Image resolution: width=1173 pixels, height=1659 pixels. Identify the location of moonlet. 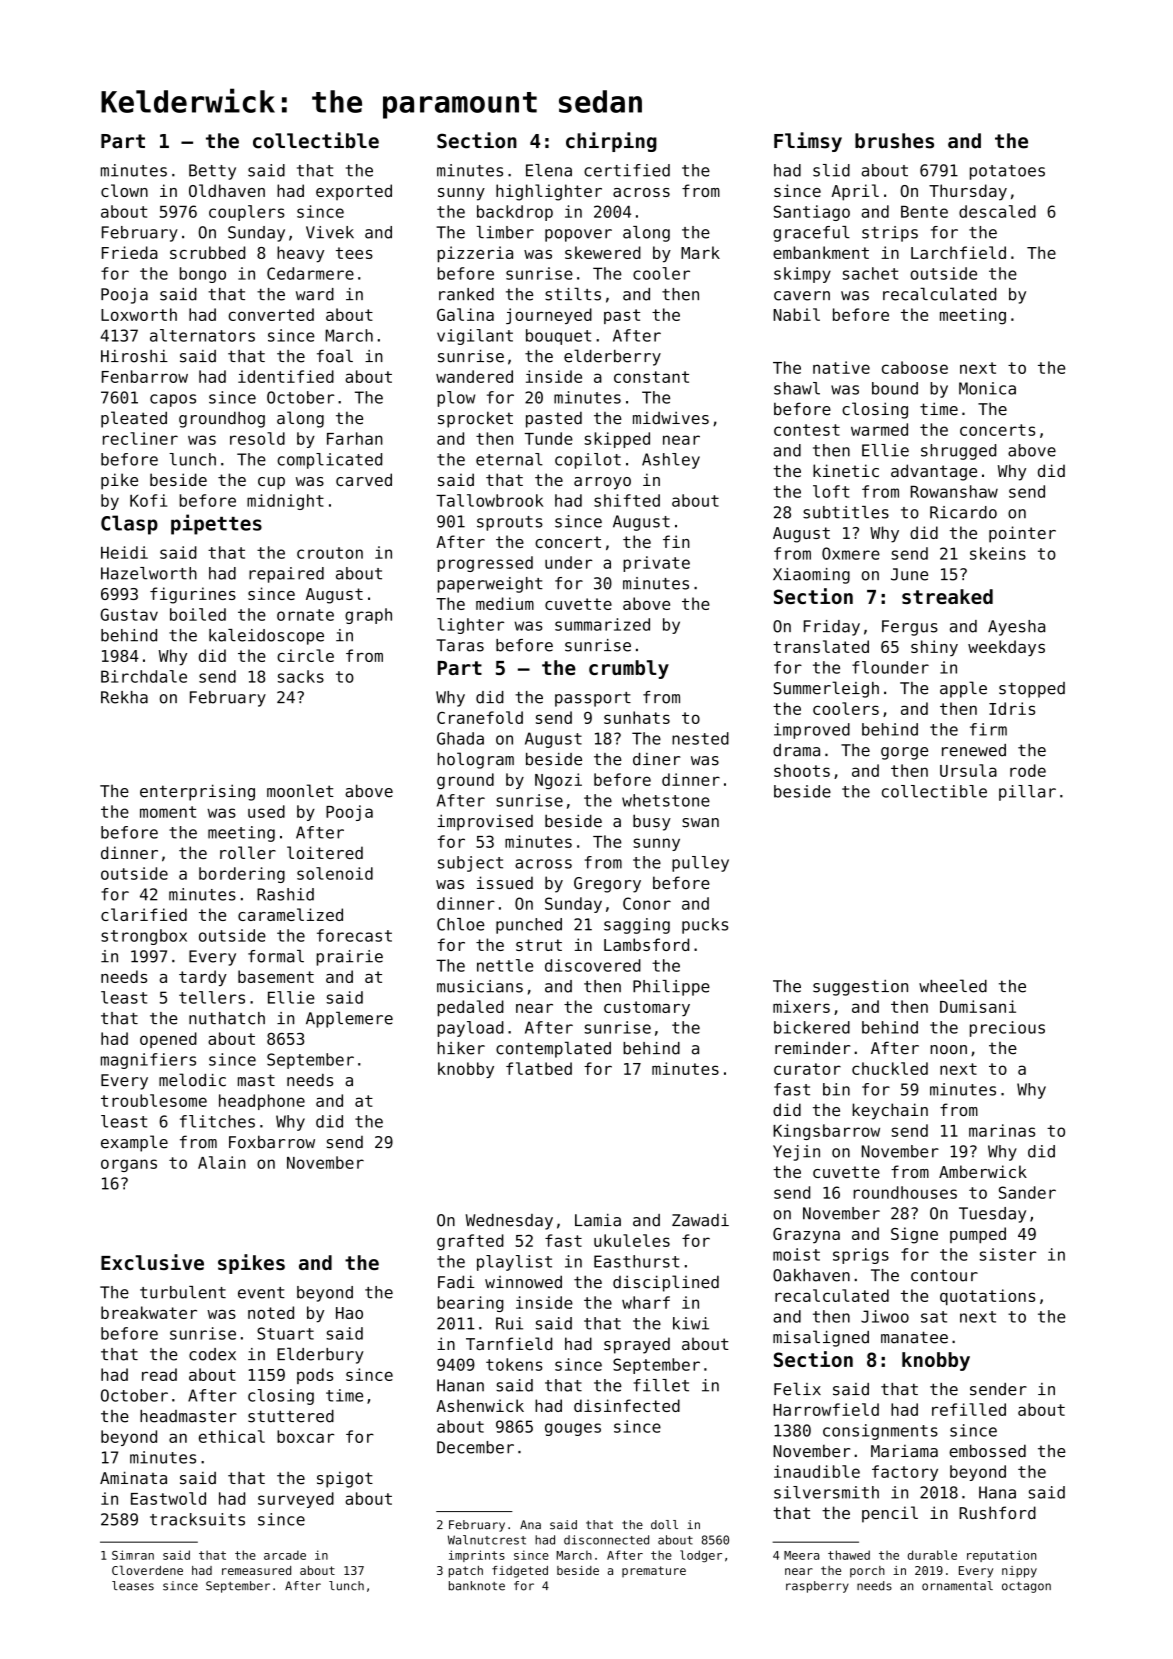
(300, 791).
